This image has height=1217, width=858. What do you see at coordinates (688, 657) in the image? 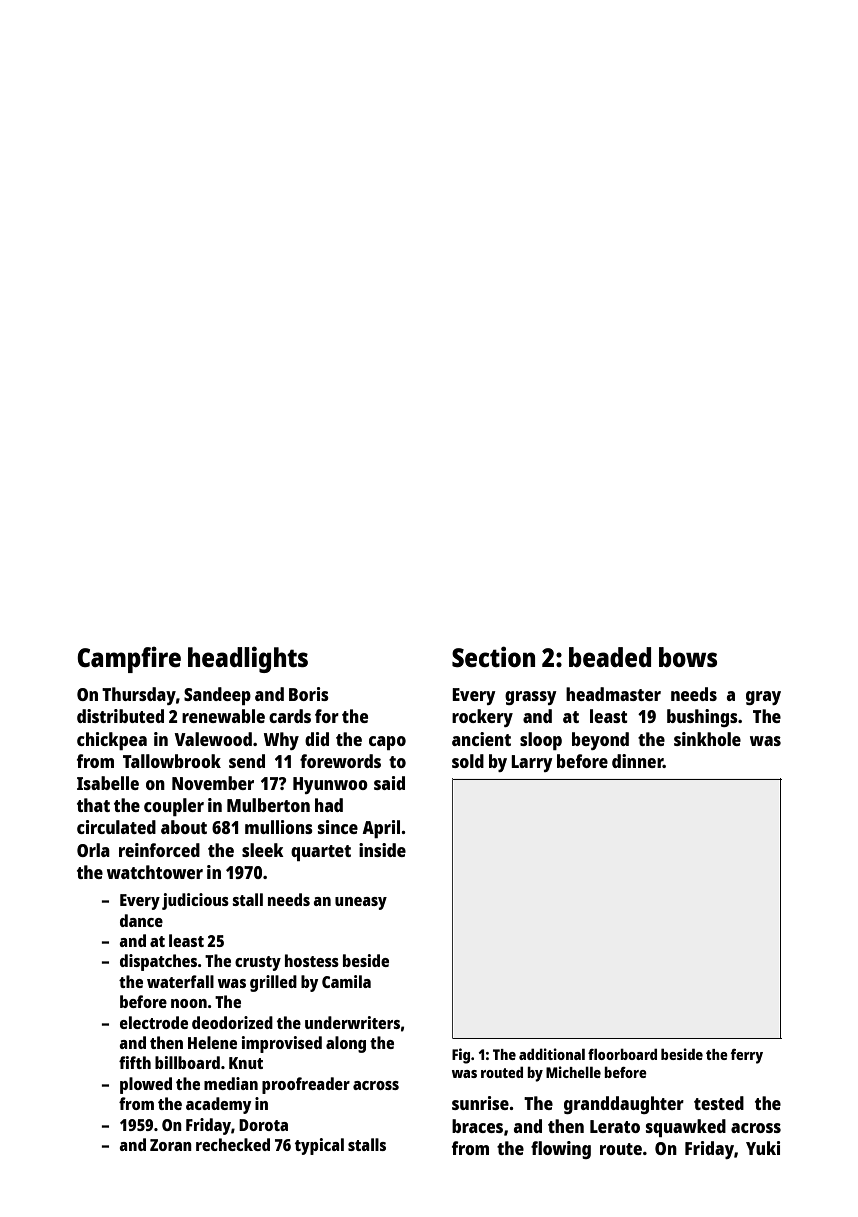
I see `bows` at bounding box center [688, 657].
